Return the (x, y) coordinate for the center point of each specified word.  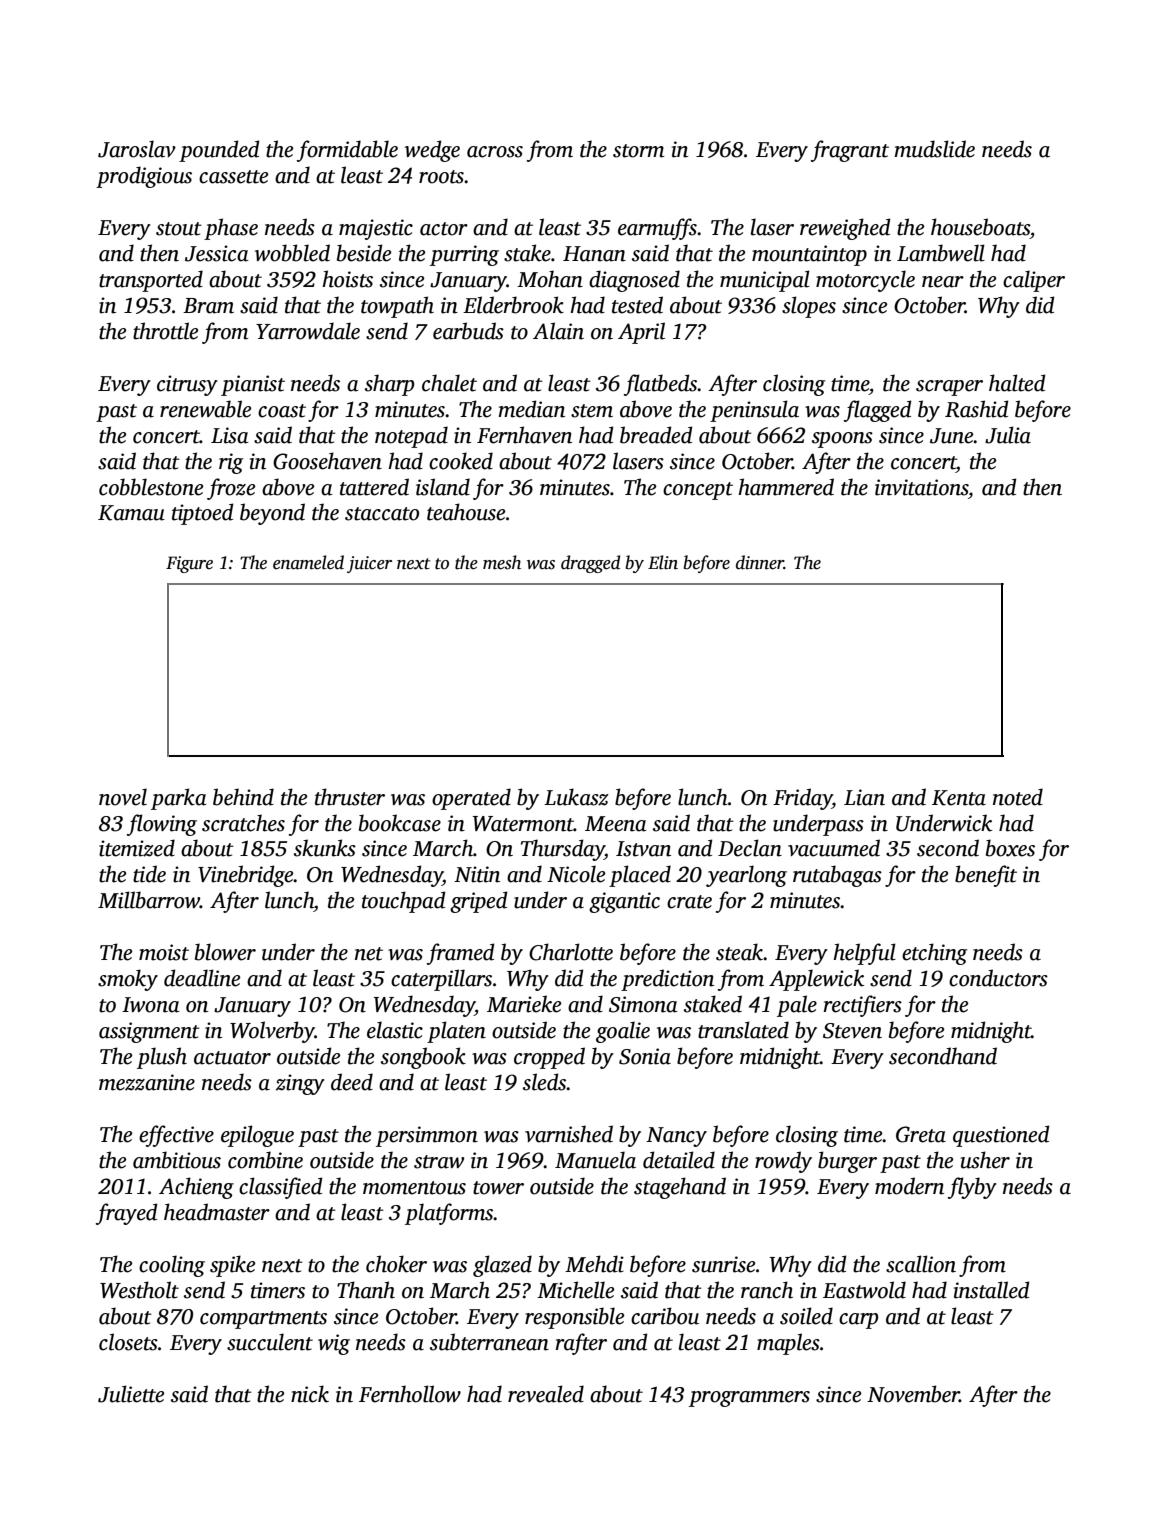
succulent (270, 1342)
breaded (656, 435)
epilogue (257, 1136)
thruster (350, 797)
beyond (272, 514)
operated (471, 799)
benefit (986, 876)
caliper (1034, 281)
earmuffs (657, 229)
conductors (998, 978)
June (952, 436)
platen (456, 1032)
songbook (423, 1058)
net (369, 954)
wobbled (292, 253)
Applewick (816, 980)
